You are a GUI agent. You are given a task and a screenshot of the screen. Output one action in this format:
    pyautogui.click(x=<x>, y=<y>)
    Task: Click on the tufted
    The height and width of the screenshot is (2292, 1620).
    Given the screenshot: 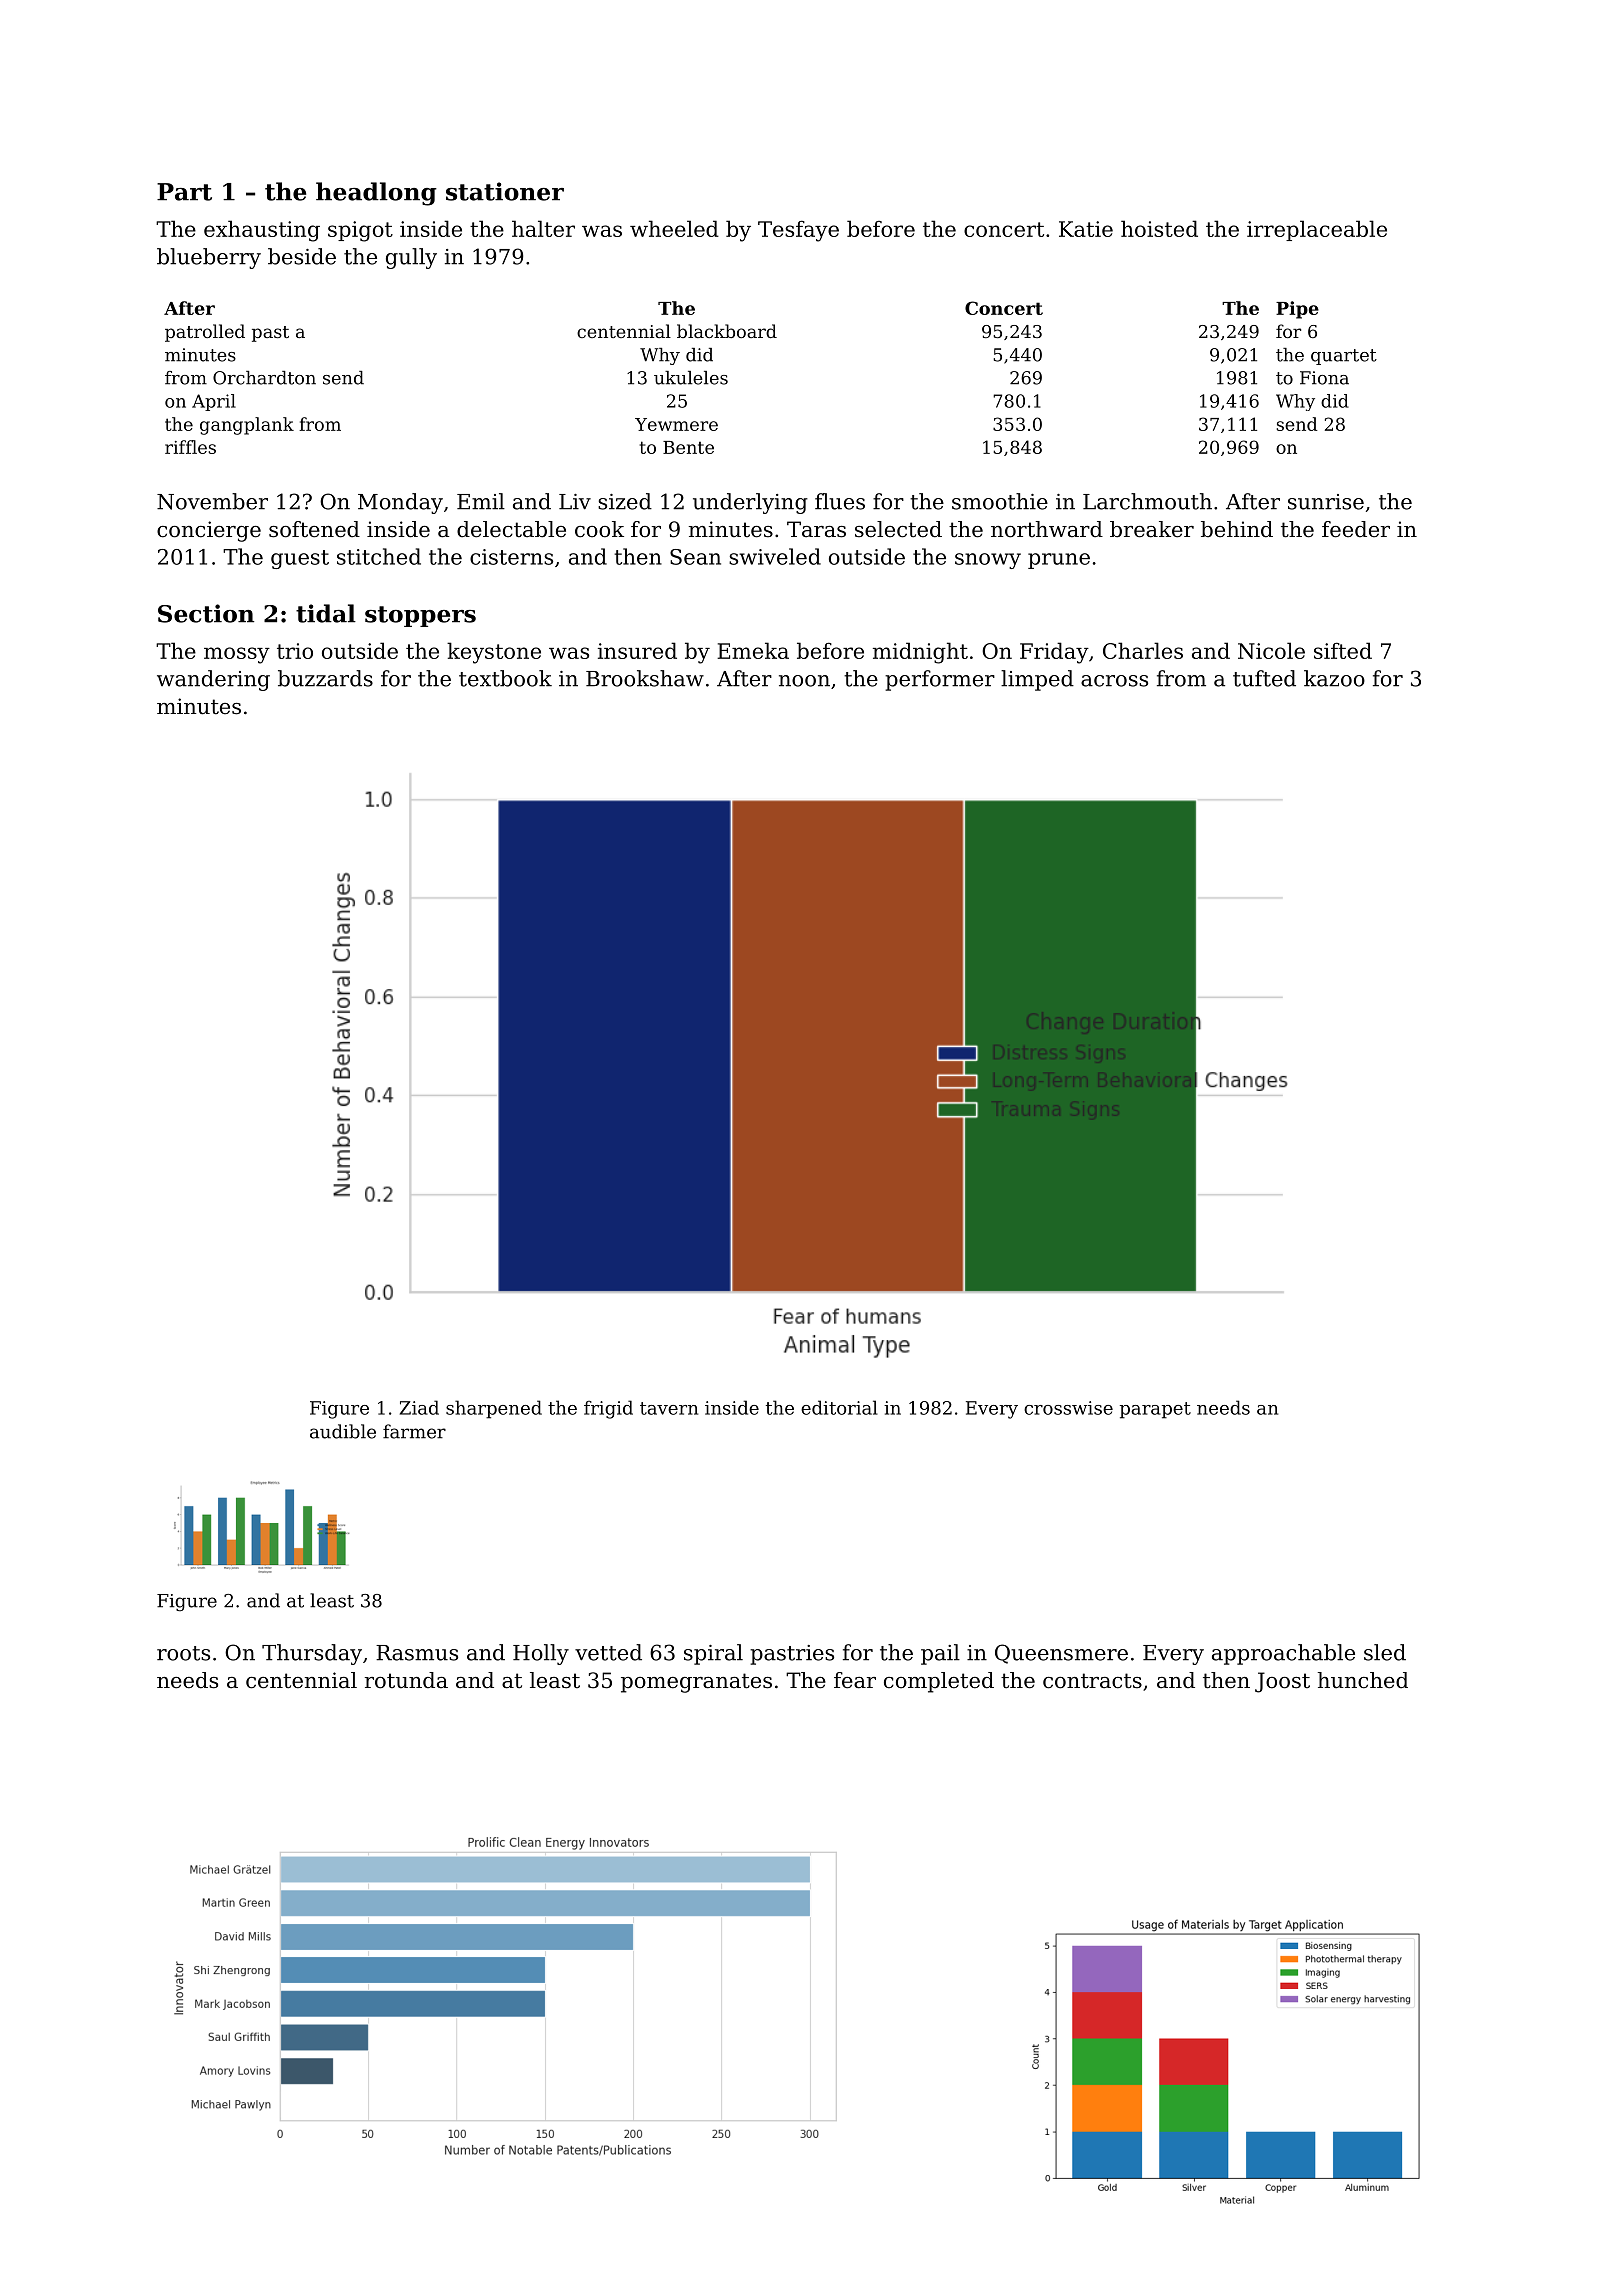 What is the action you would take?
    pyautogui.click(x=1264, y=678)
